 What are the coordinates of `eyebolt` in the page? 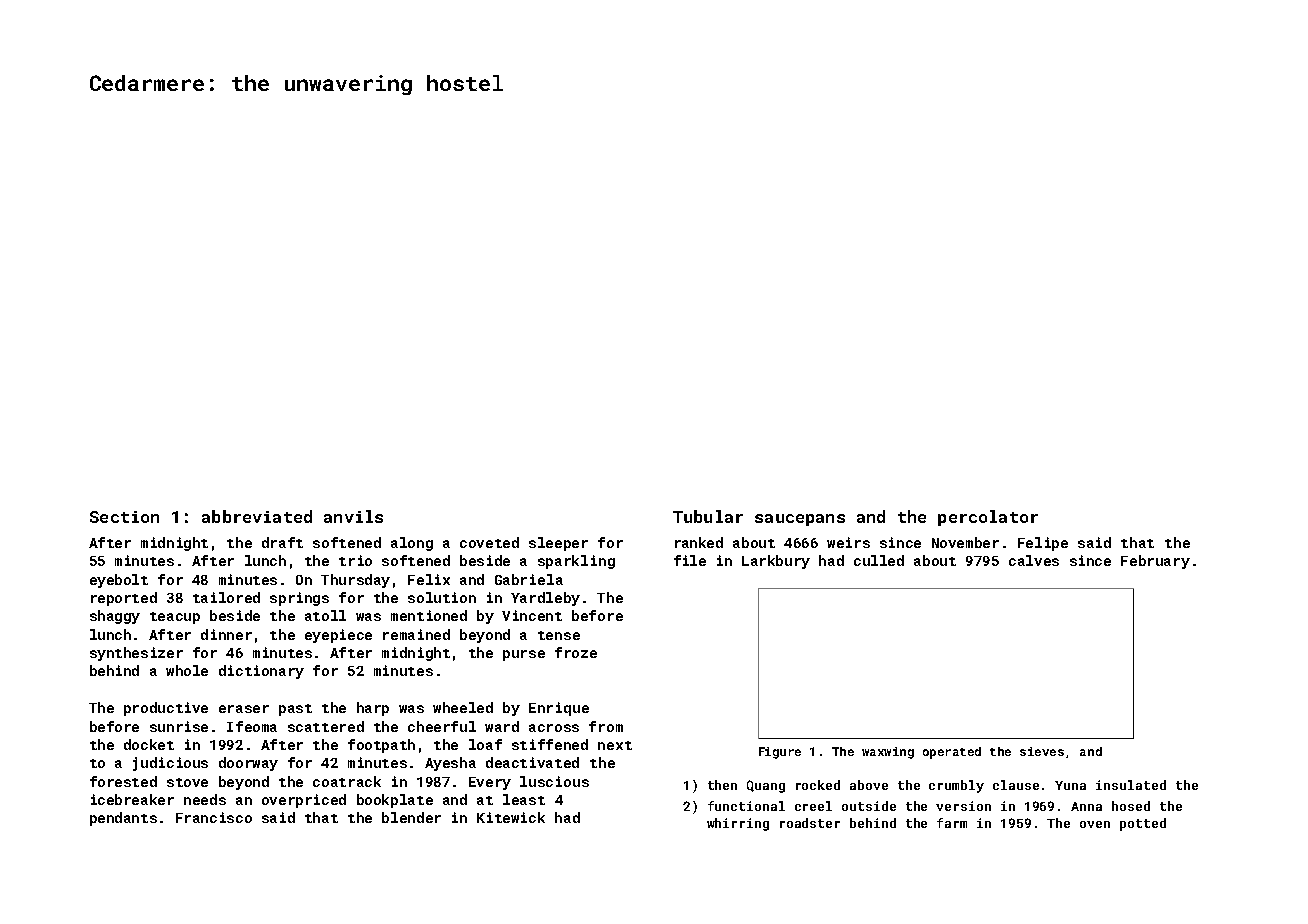 It's located at (119, 581).
